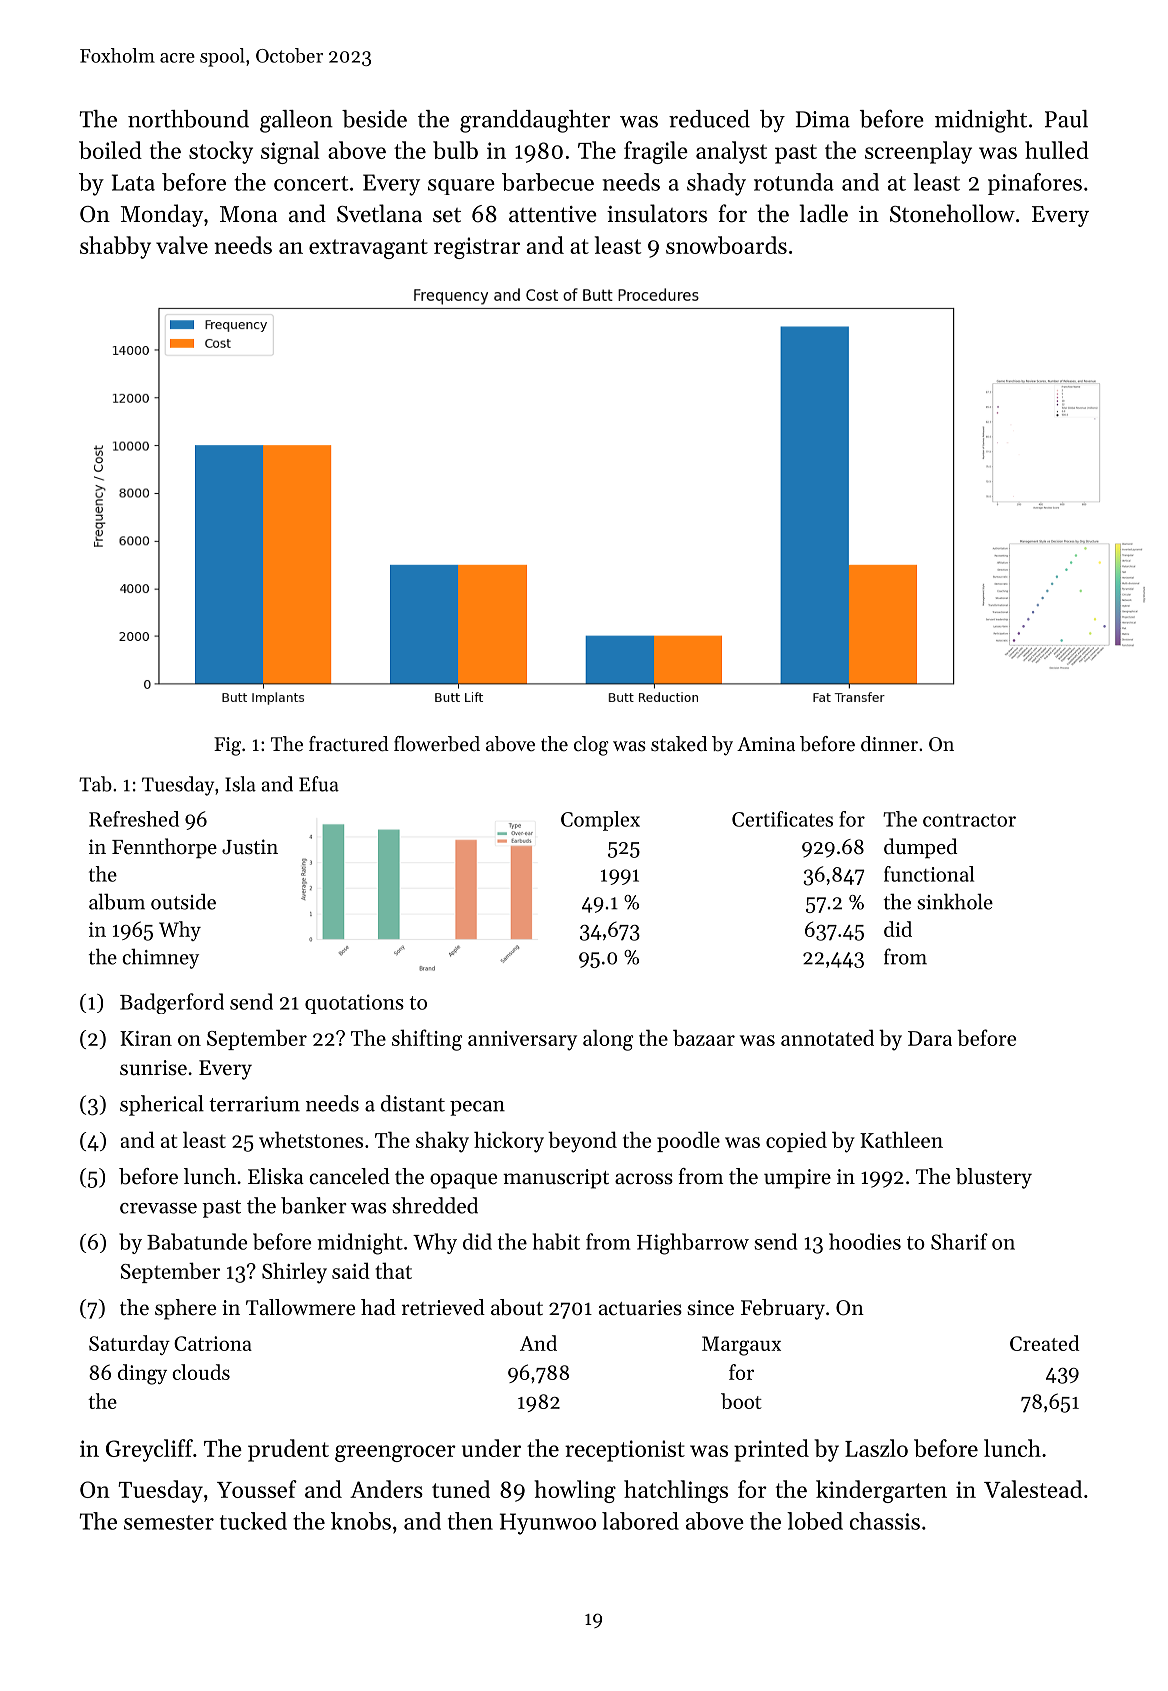 This image has width=1168, height=1691. I want to click on shabby, so click(115, 247).
